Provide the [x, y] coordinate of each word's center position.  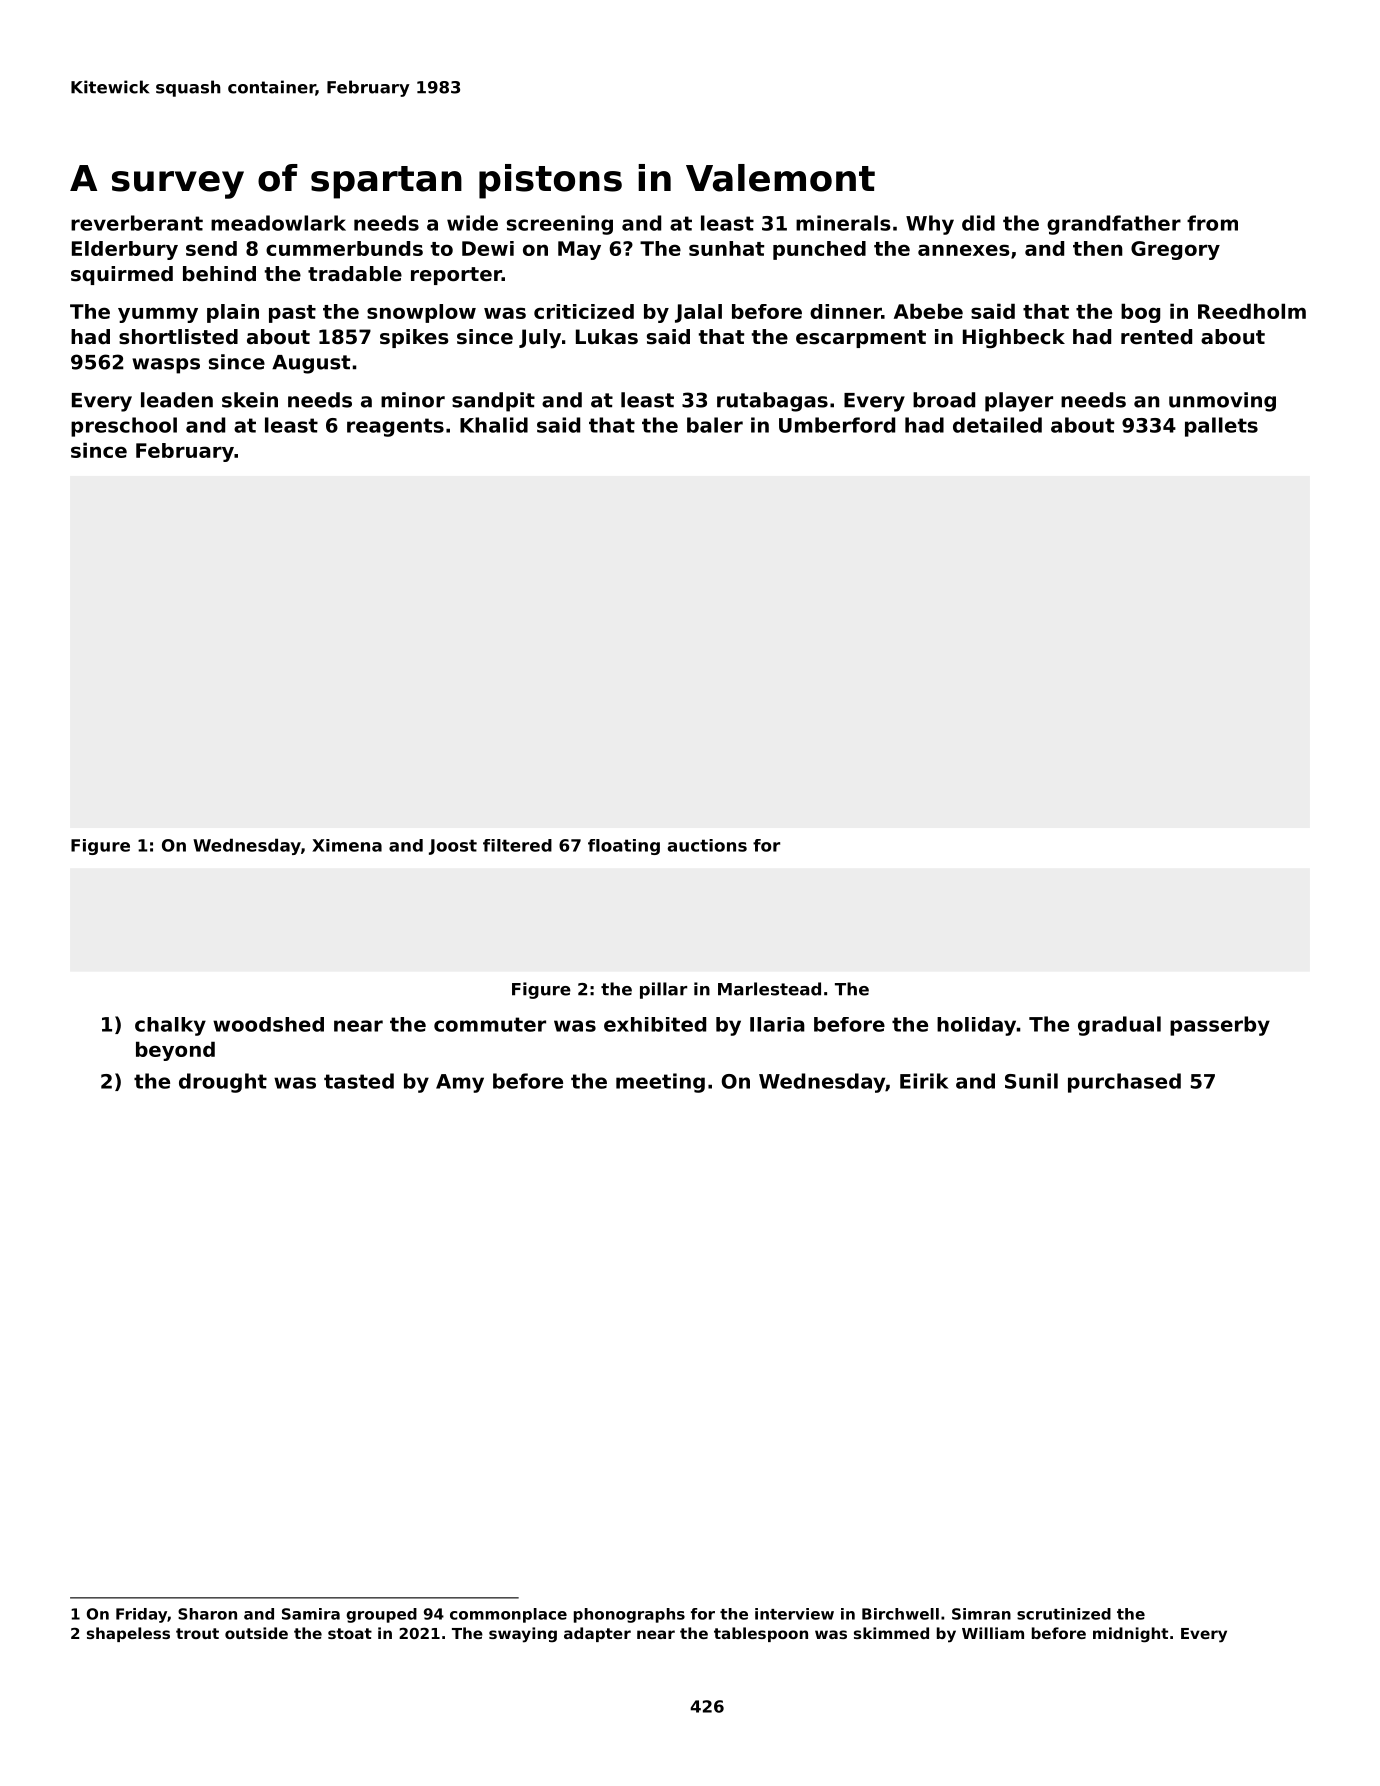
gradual [1119, 1026]
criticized [584, 311]
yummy [158, 315]
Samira [311, 1614]
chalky [170, 1026]
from [1212, 223]
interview [794, 1614]
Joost [453, 847]
